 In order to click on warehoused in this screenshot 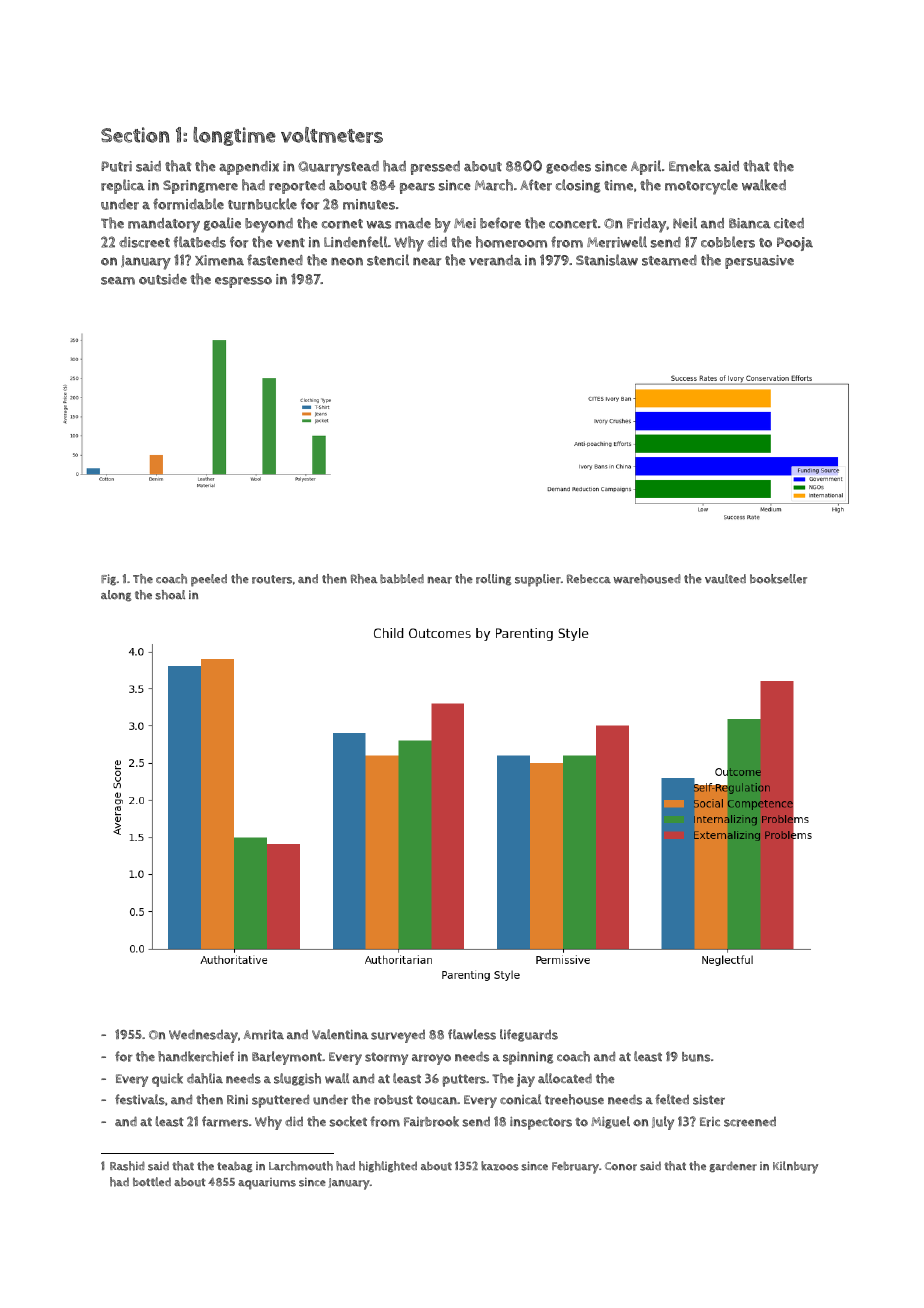, I will do `click(647, 579)`.
